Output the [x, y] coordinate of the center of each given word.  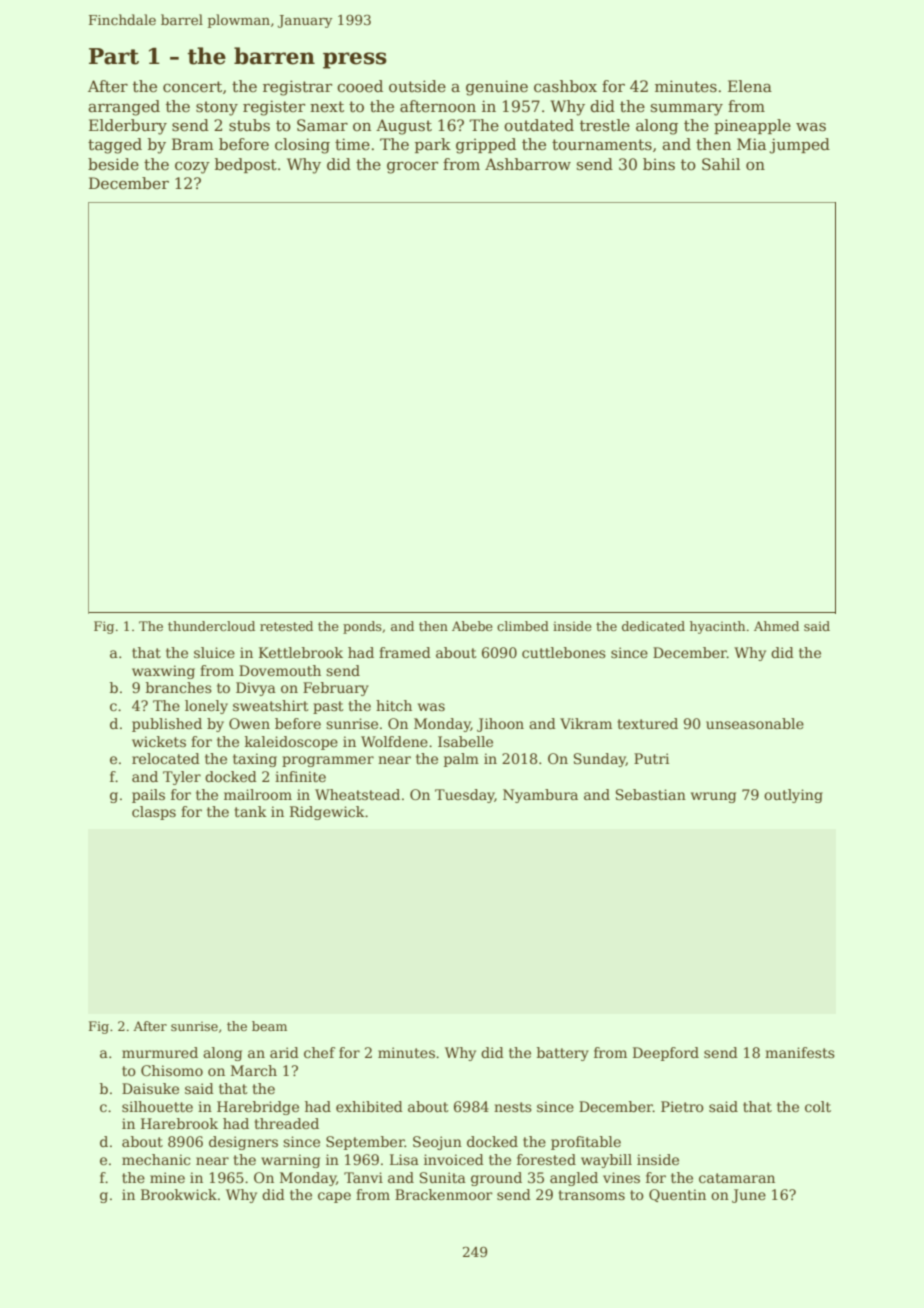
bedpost [246, 165]
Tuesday [465, 796]
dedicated [653, 626]
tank [250, 811]
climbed [523, 626]
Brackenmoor [444, 1194]
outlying [793, 796]
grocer [412, 168]
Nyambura [540, 796]
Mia [751, 144]
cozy [192, 168]
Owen [249, 723]
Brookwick [179, 1194]
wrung [713, 797]
